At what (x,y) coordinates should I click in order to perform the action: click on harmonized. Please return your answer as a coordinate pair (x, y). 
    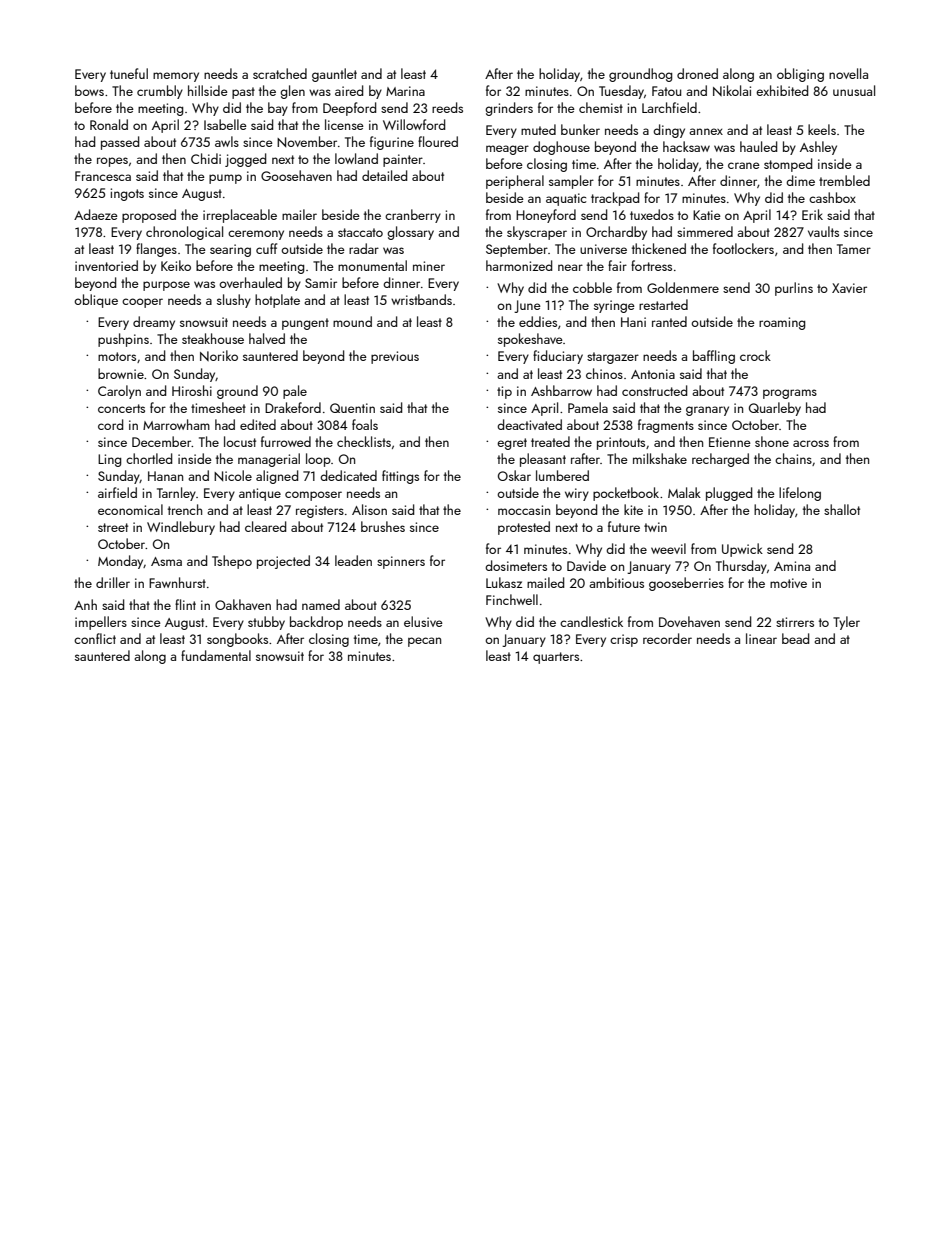
    Looking at the image, I should click on (519, 265).
